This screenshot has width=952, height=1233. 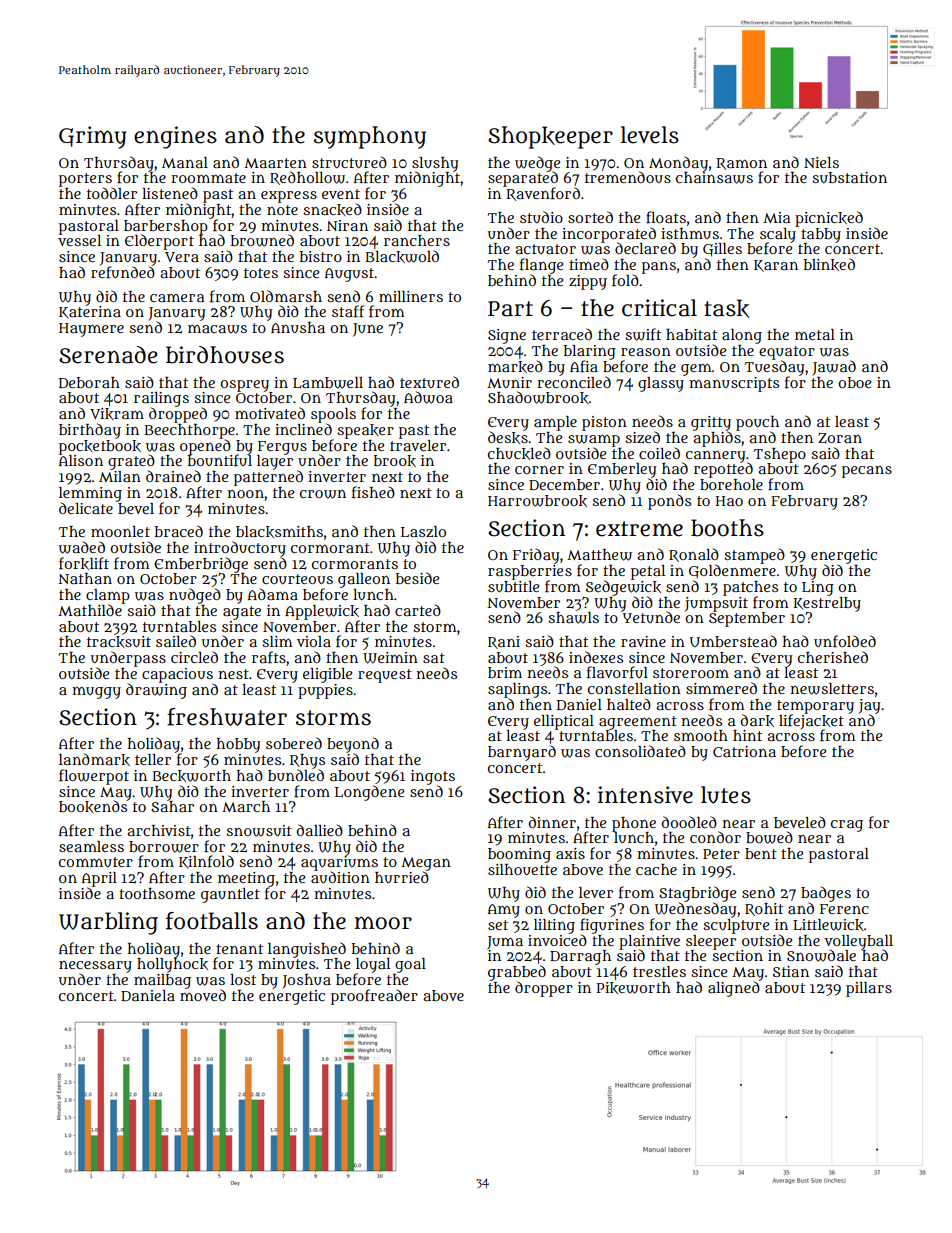 What do you see at coordinates (203, 995) in the screenshot?
I see `moved` at bounding box center [203, 995].
